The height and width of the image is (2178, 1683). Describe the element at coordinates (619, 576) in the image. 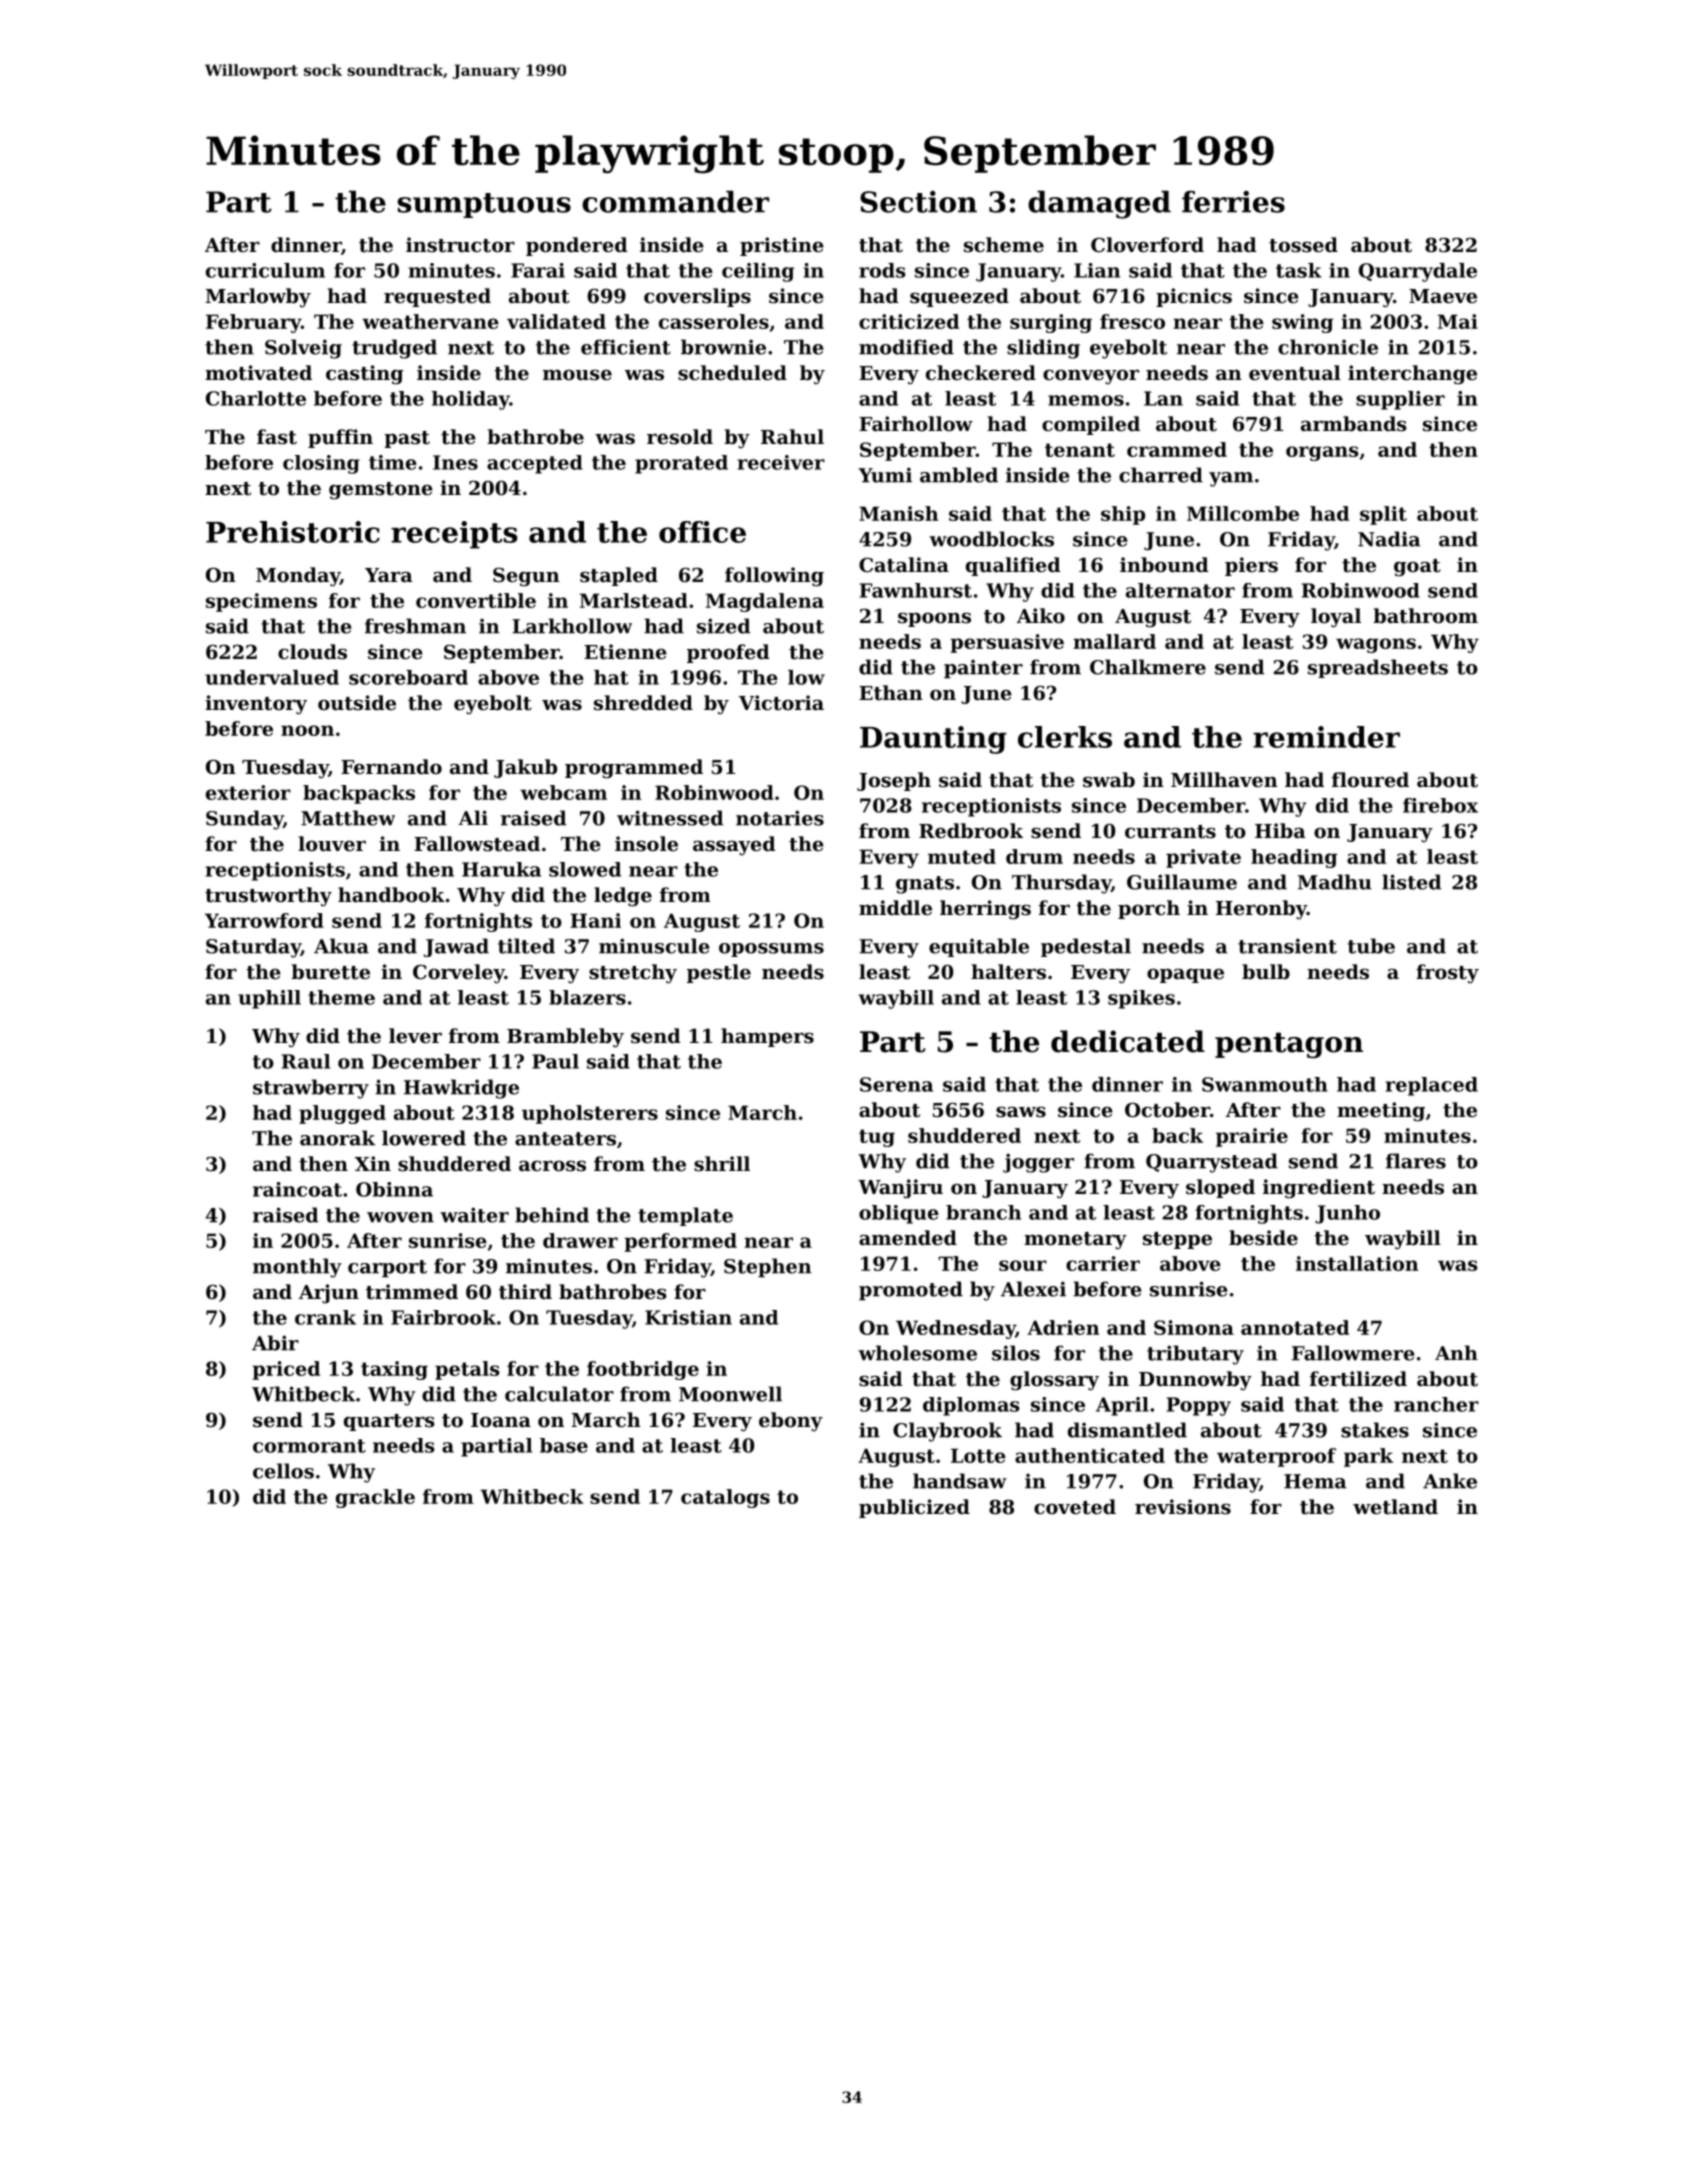

I see `stapled` at that location.
